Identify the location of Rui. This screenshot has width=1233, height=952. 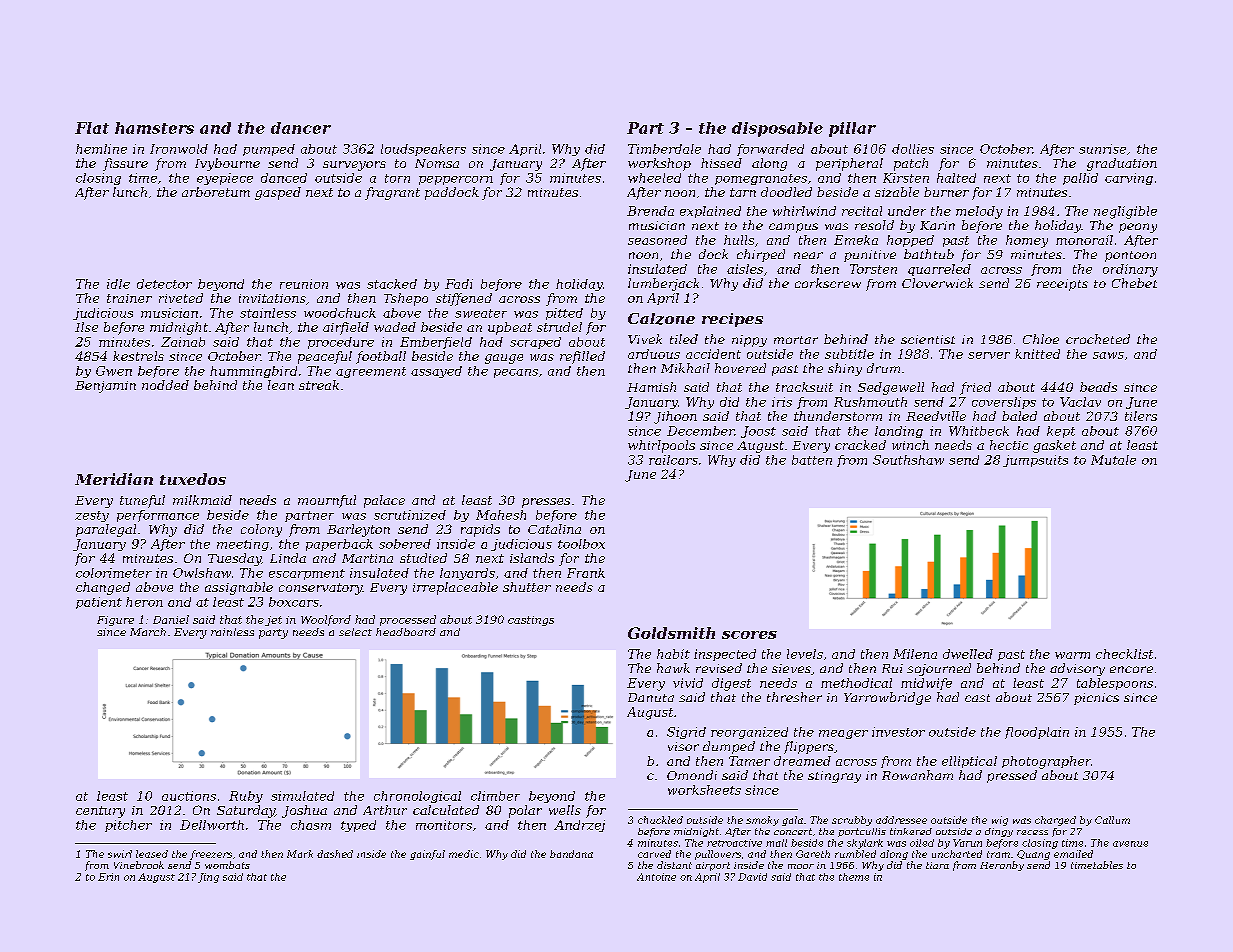
(892, 668).
